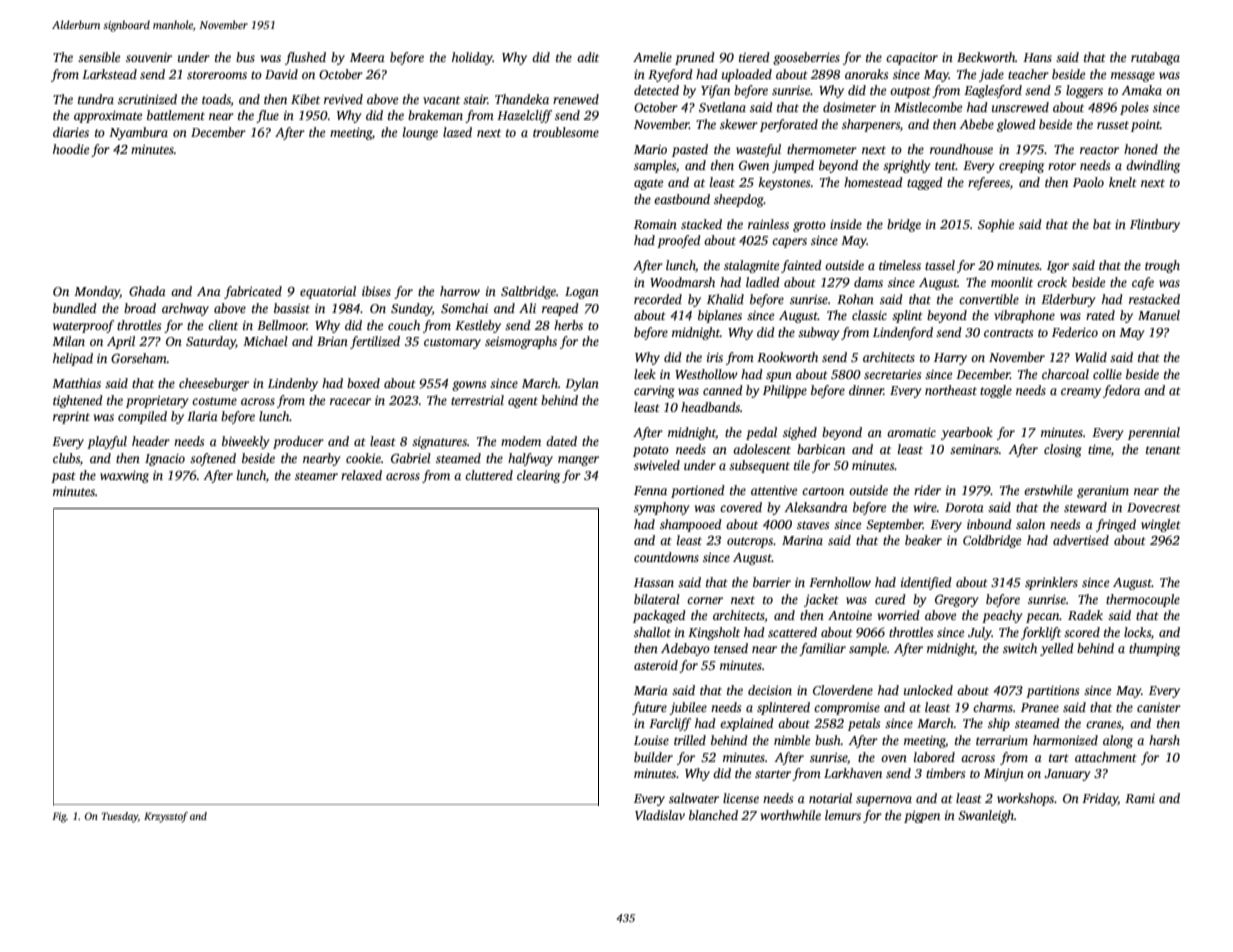 The width and height of the screenshot is (1233, 952). I want to click on equatorial, so click(328, 292).
